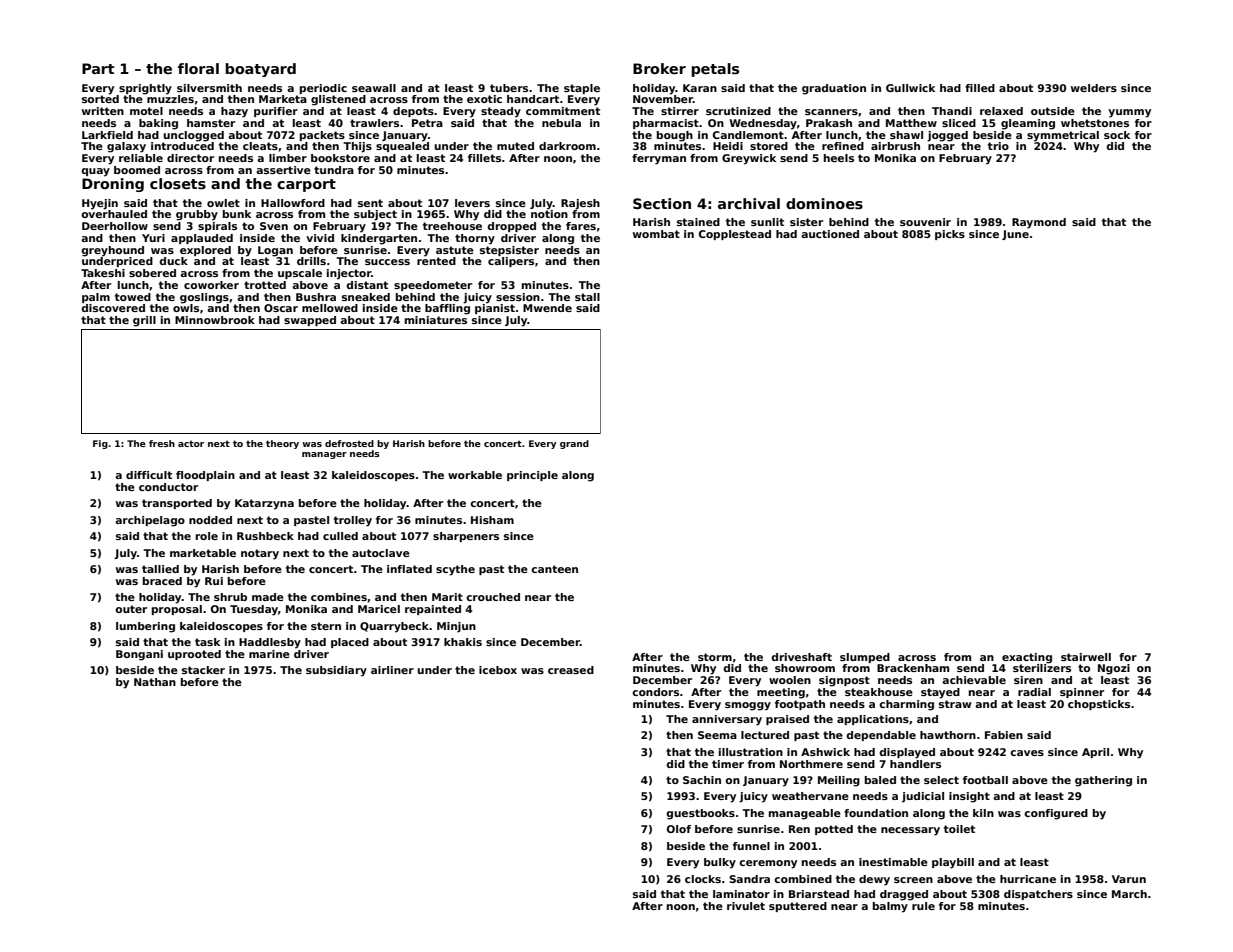 The image size is (1233, 952). What do you see at coordinates (515, 146) in the screenshot?
I see `muted` at bounding box center [515, 146].
